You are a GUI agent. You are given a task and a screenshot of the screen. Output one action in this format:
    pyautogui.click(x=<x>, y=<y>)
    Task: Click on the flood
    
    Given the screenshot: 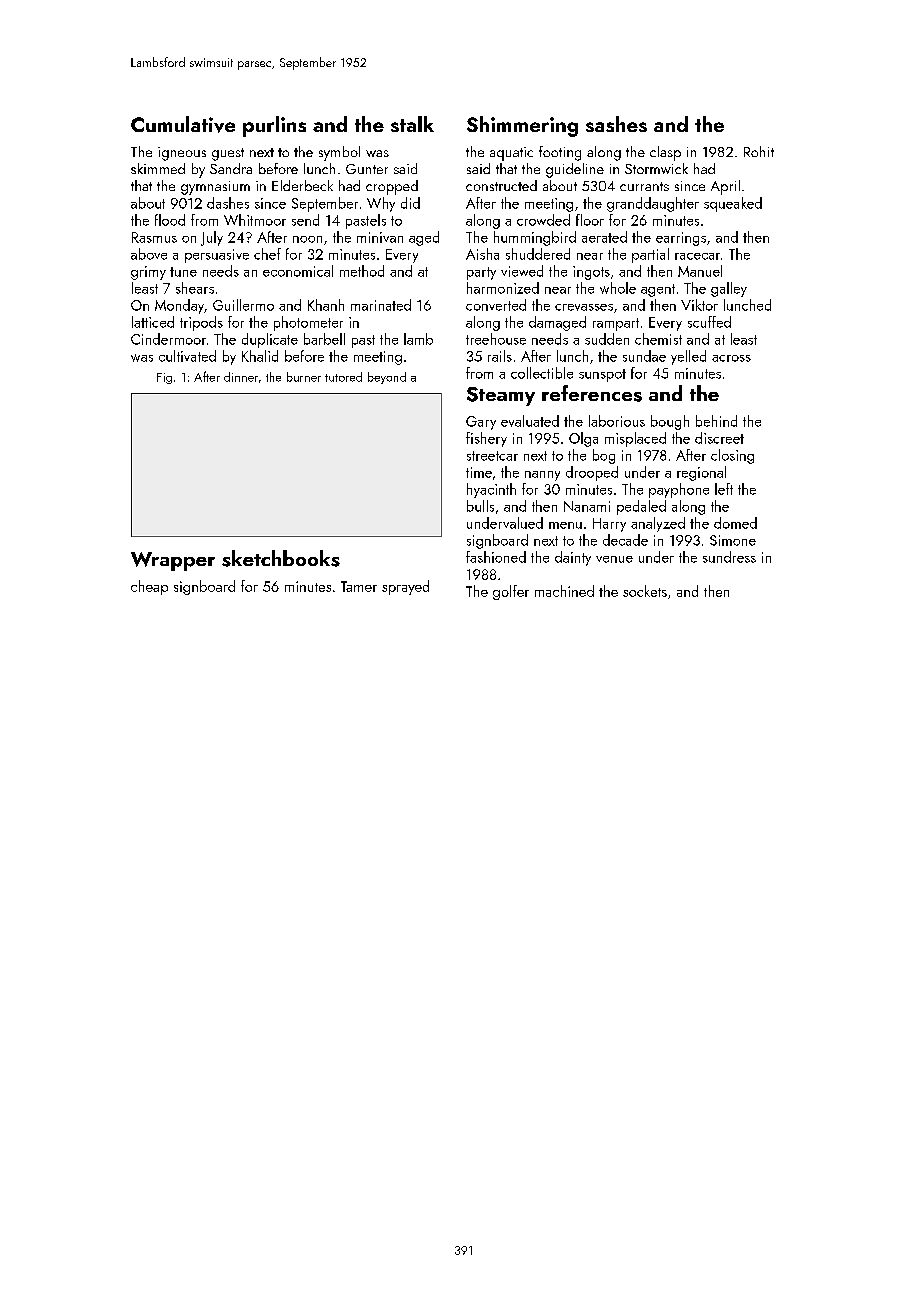 What is the action you would take?
    pyautogui.click(x=170, y=220)
